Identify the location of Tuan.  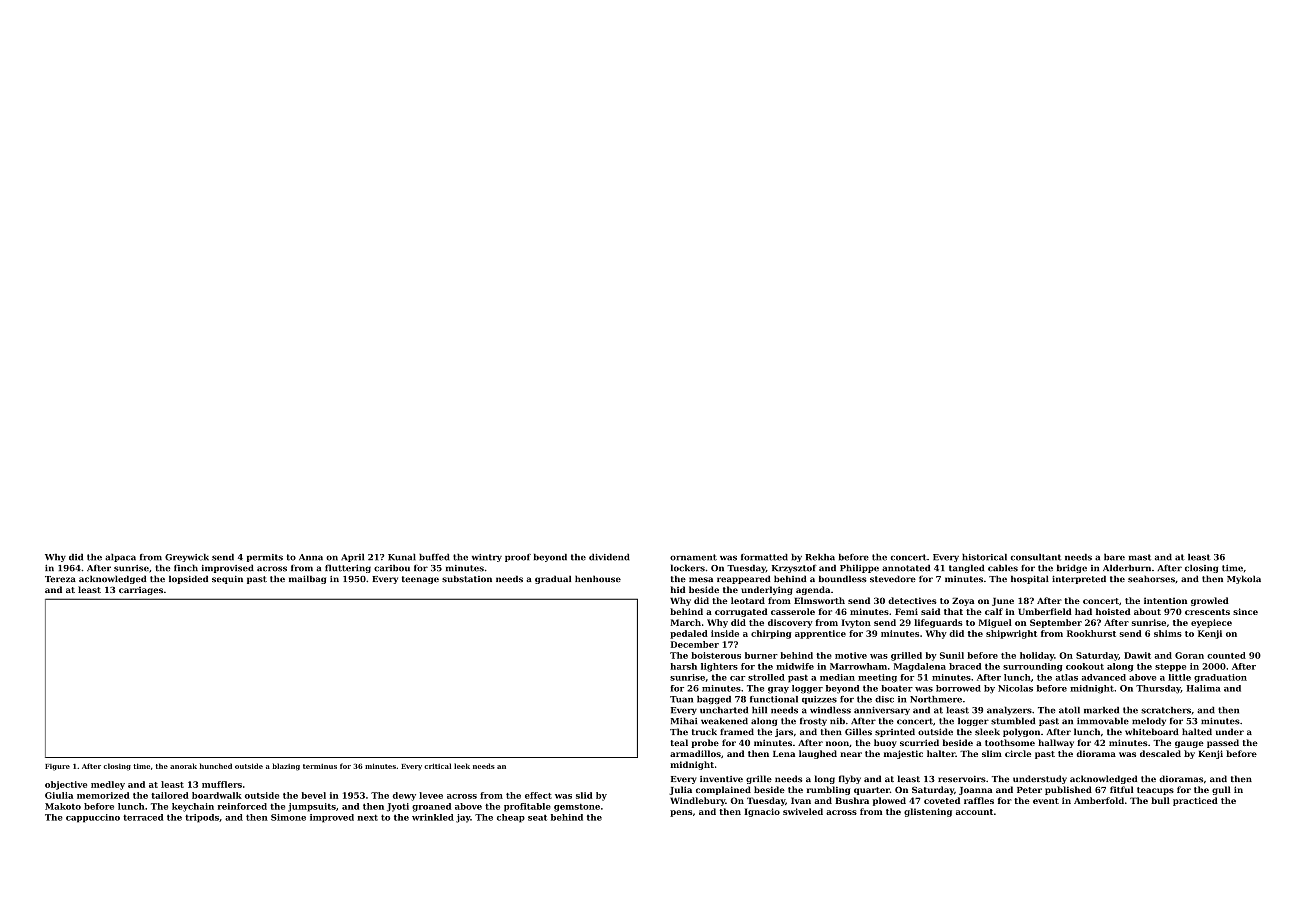
(681, 699).
